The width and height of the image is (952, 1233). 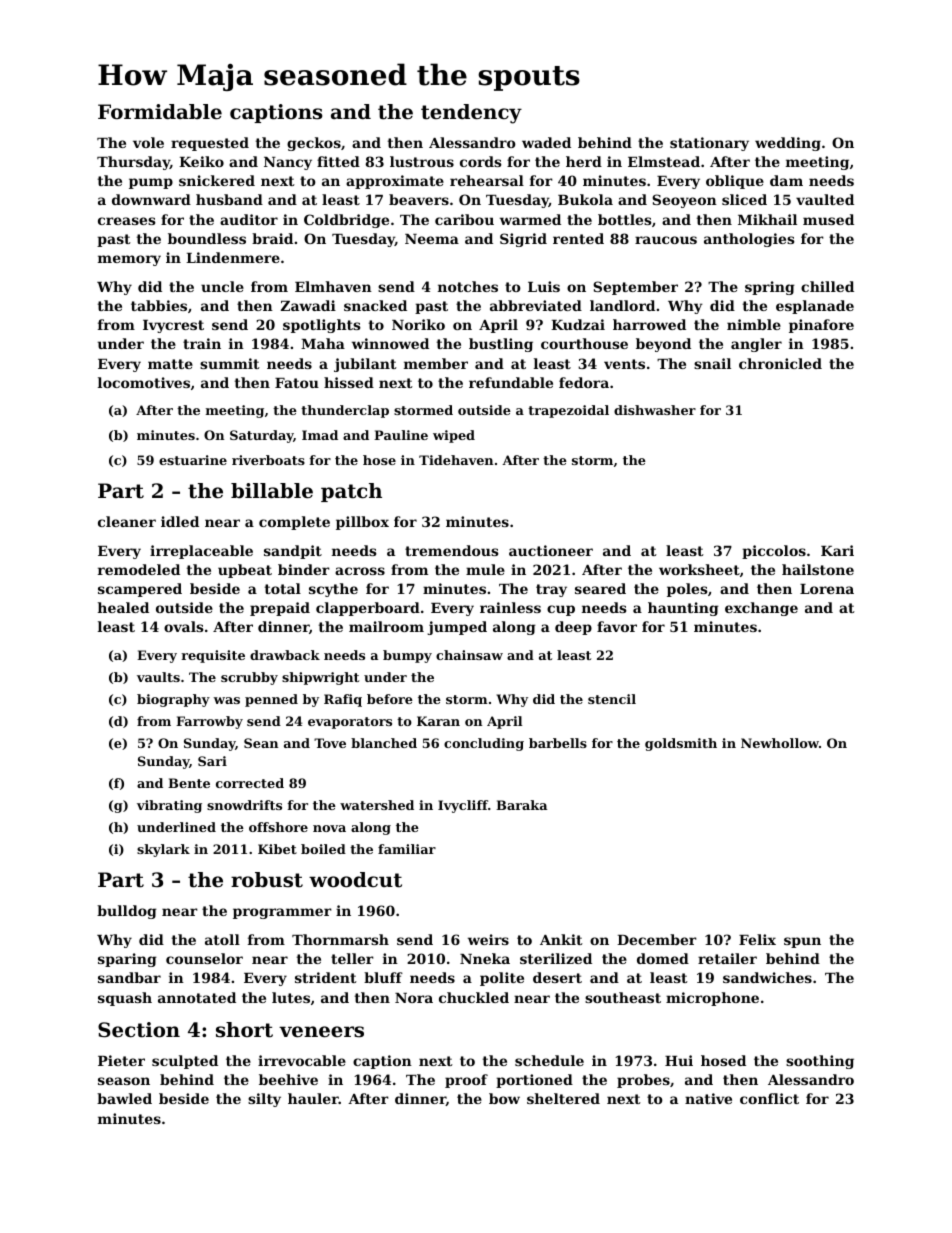 I want to click on stencil, so click(x=612, y=699).
